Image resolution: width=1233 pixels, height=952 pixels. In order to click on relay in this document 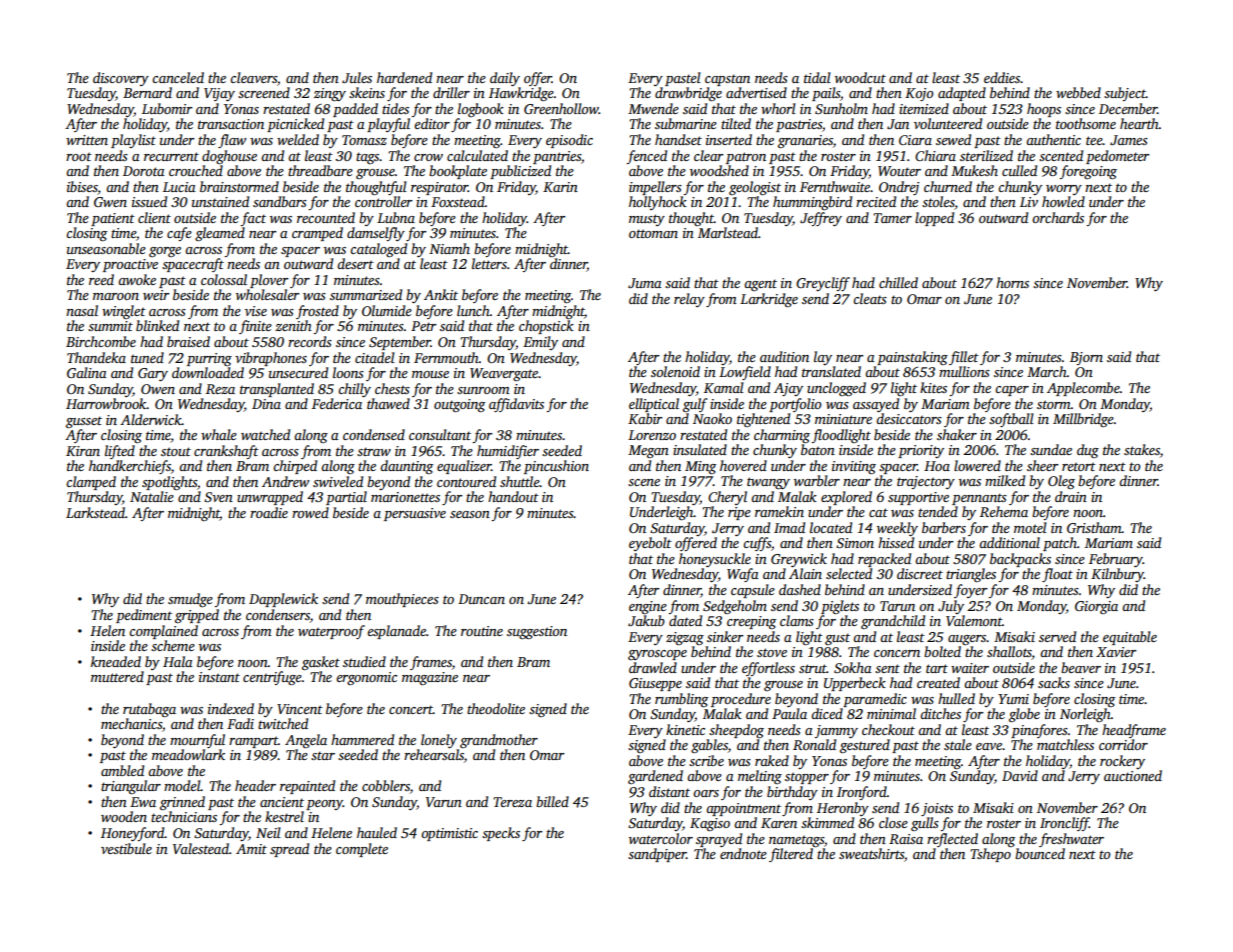, I will do `click(689, 300)`.
